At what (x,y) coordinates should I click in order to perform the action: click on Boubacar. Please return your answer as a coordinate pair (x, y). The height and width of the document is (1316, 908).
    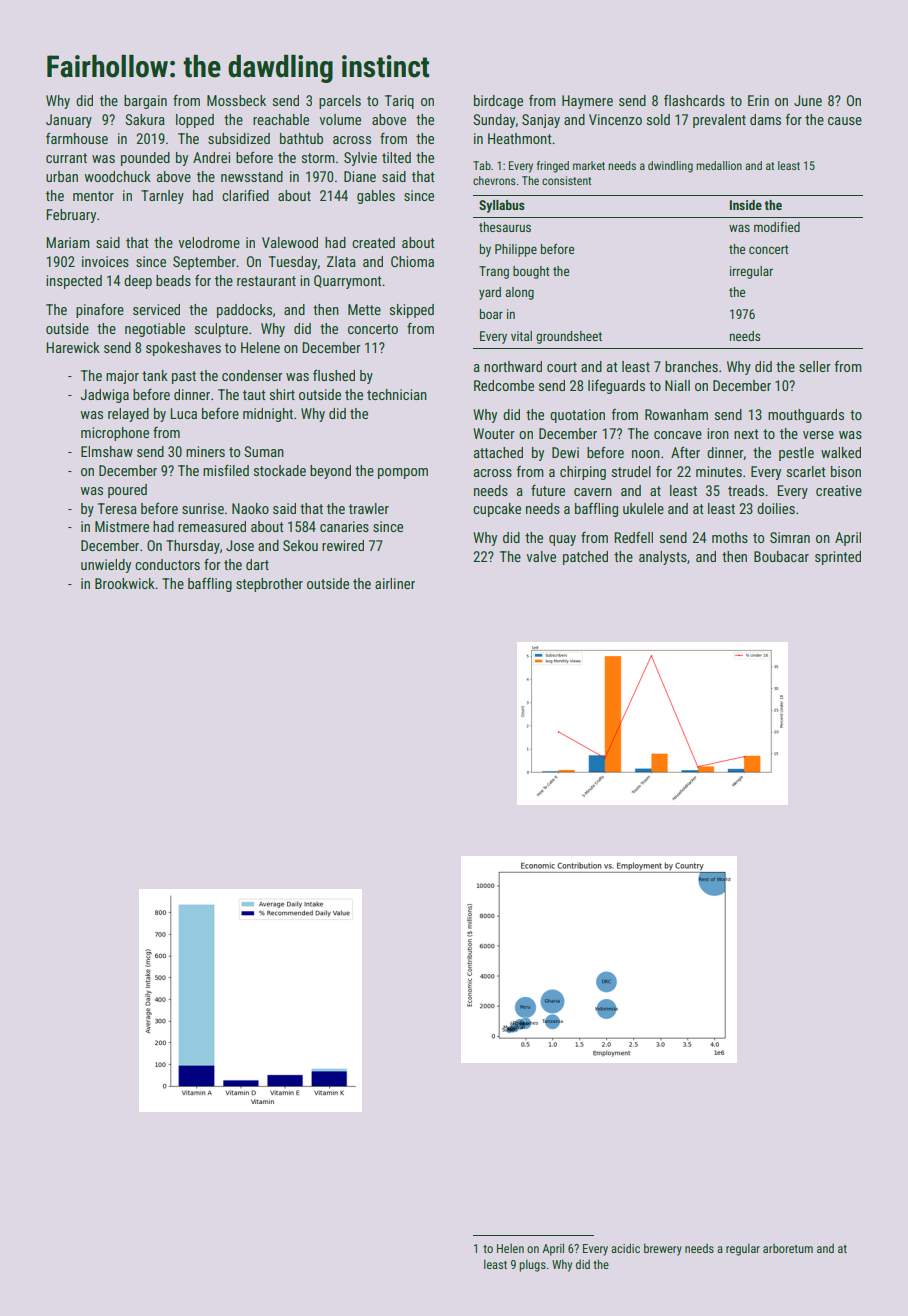
    Looking at the image, I should click on (781, 556).
